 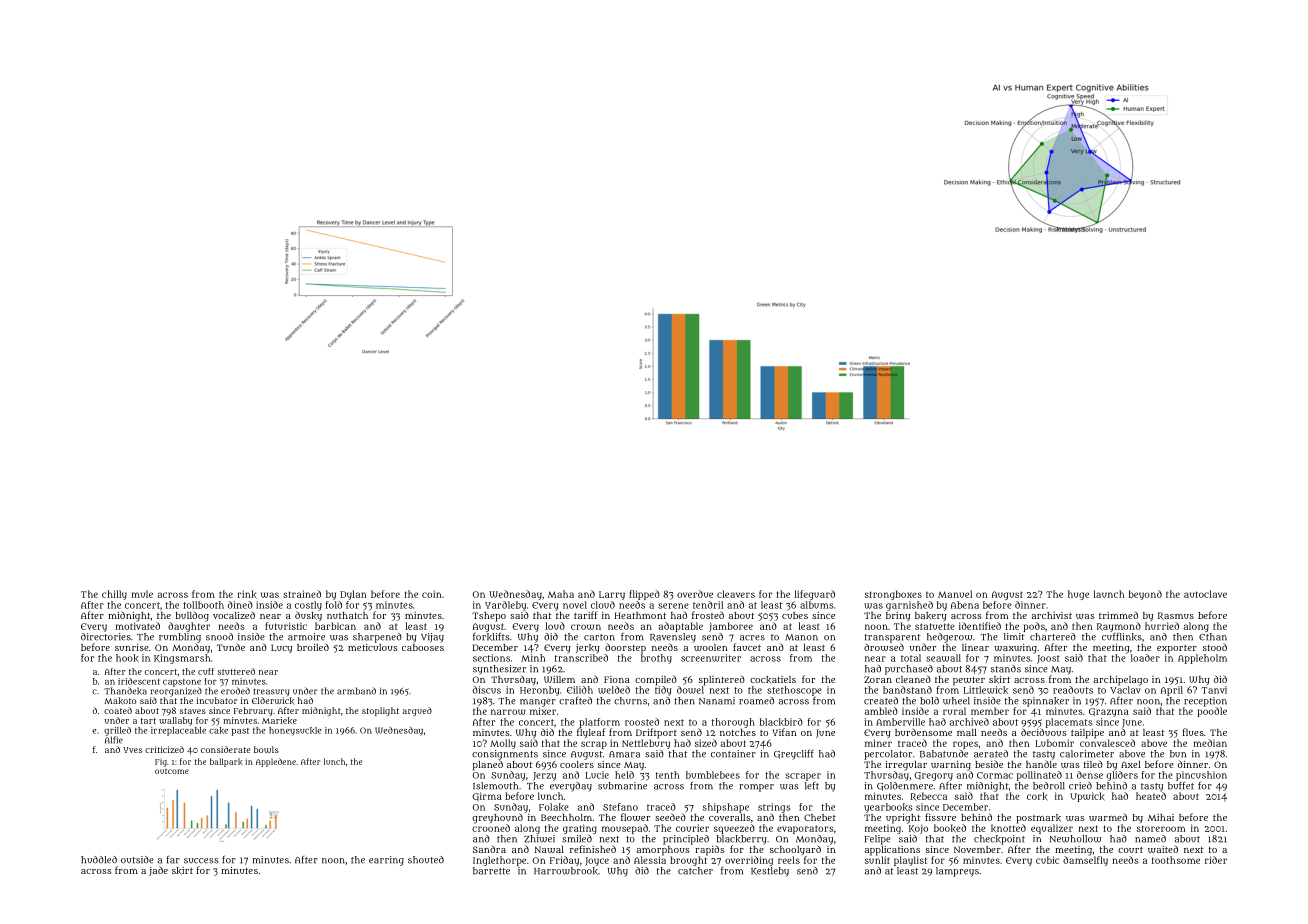 What do you see at coordinates (158, 871) in the screenshot?
I see `jade` at bounding box center [158, 871].
